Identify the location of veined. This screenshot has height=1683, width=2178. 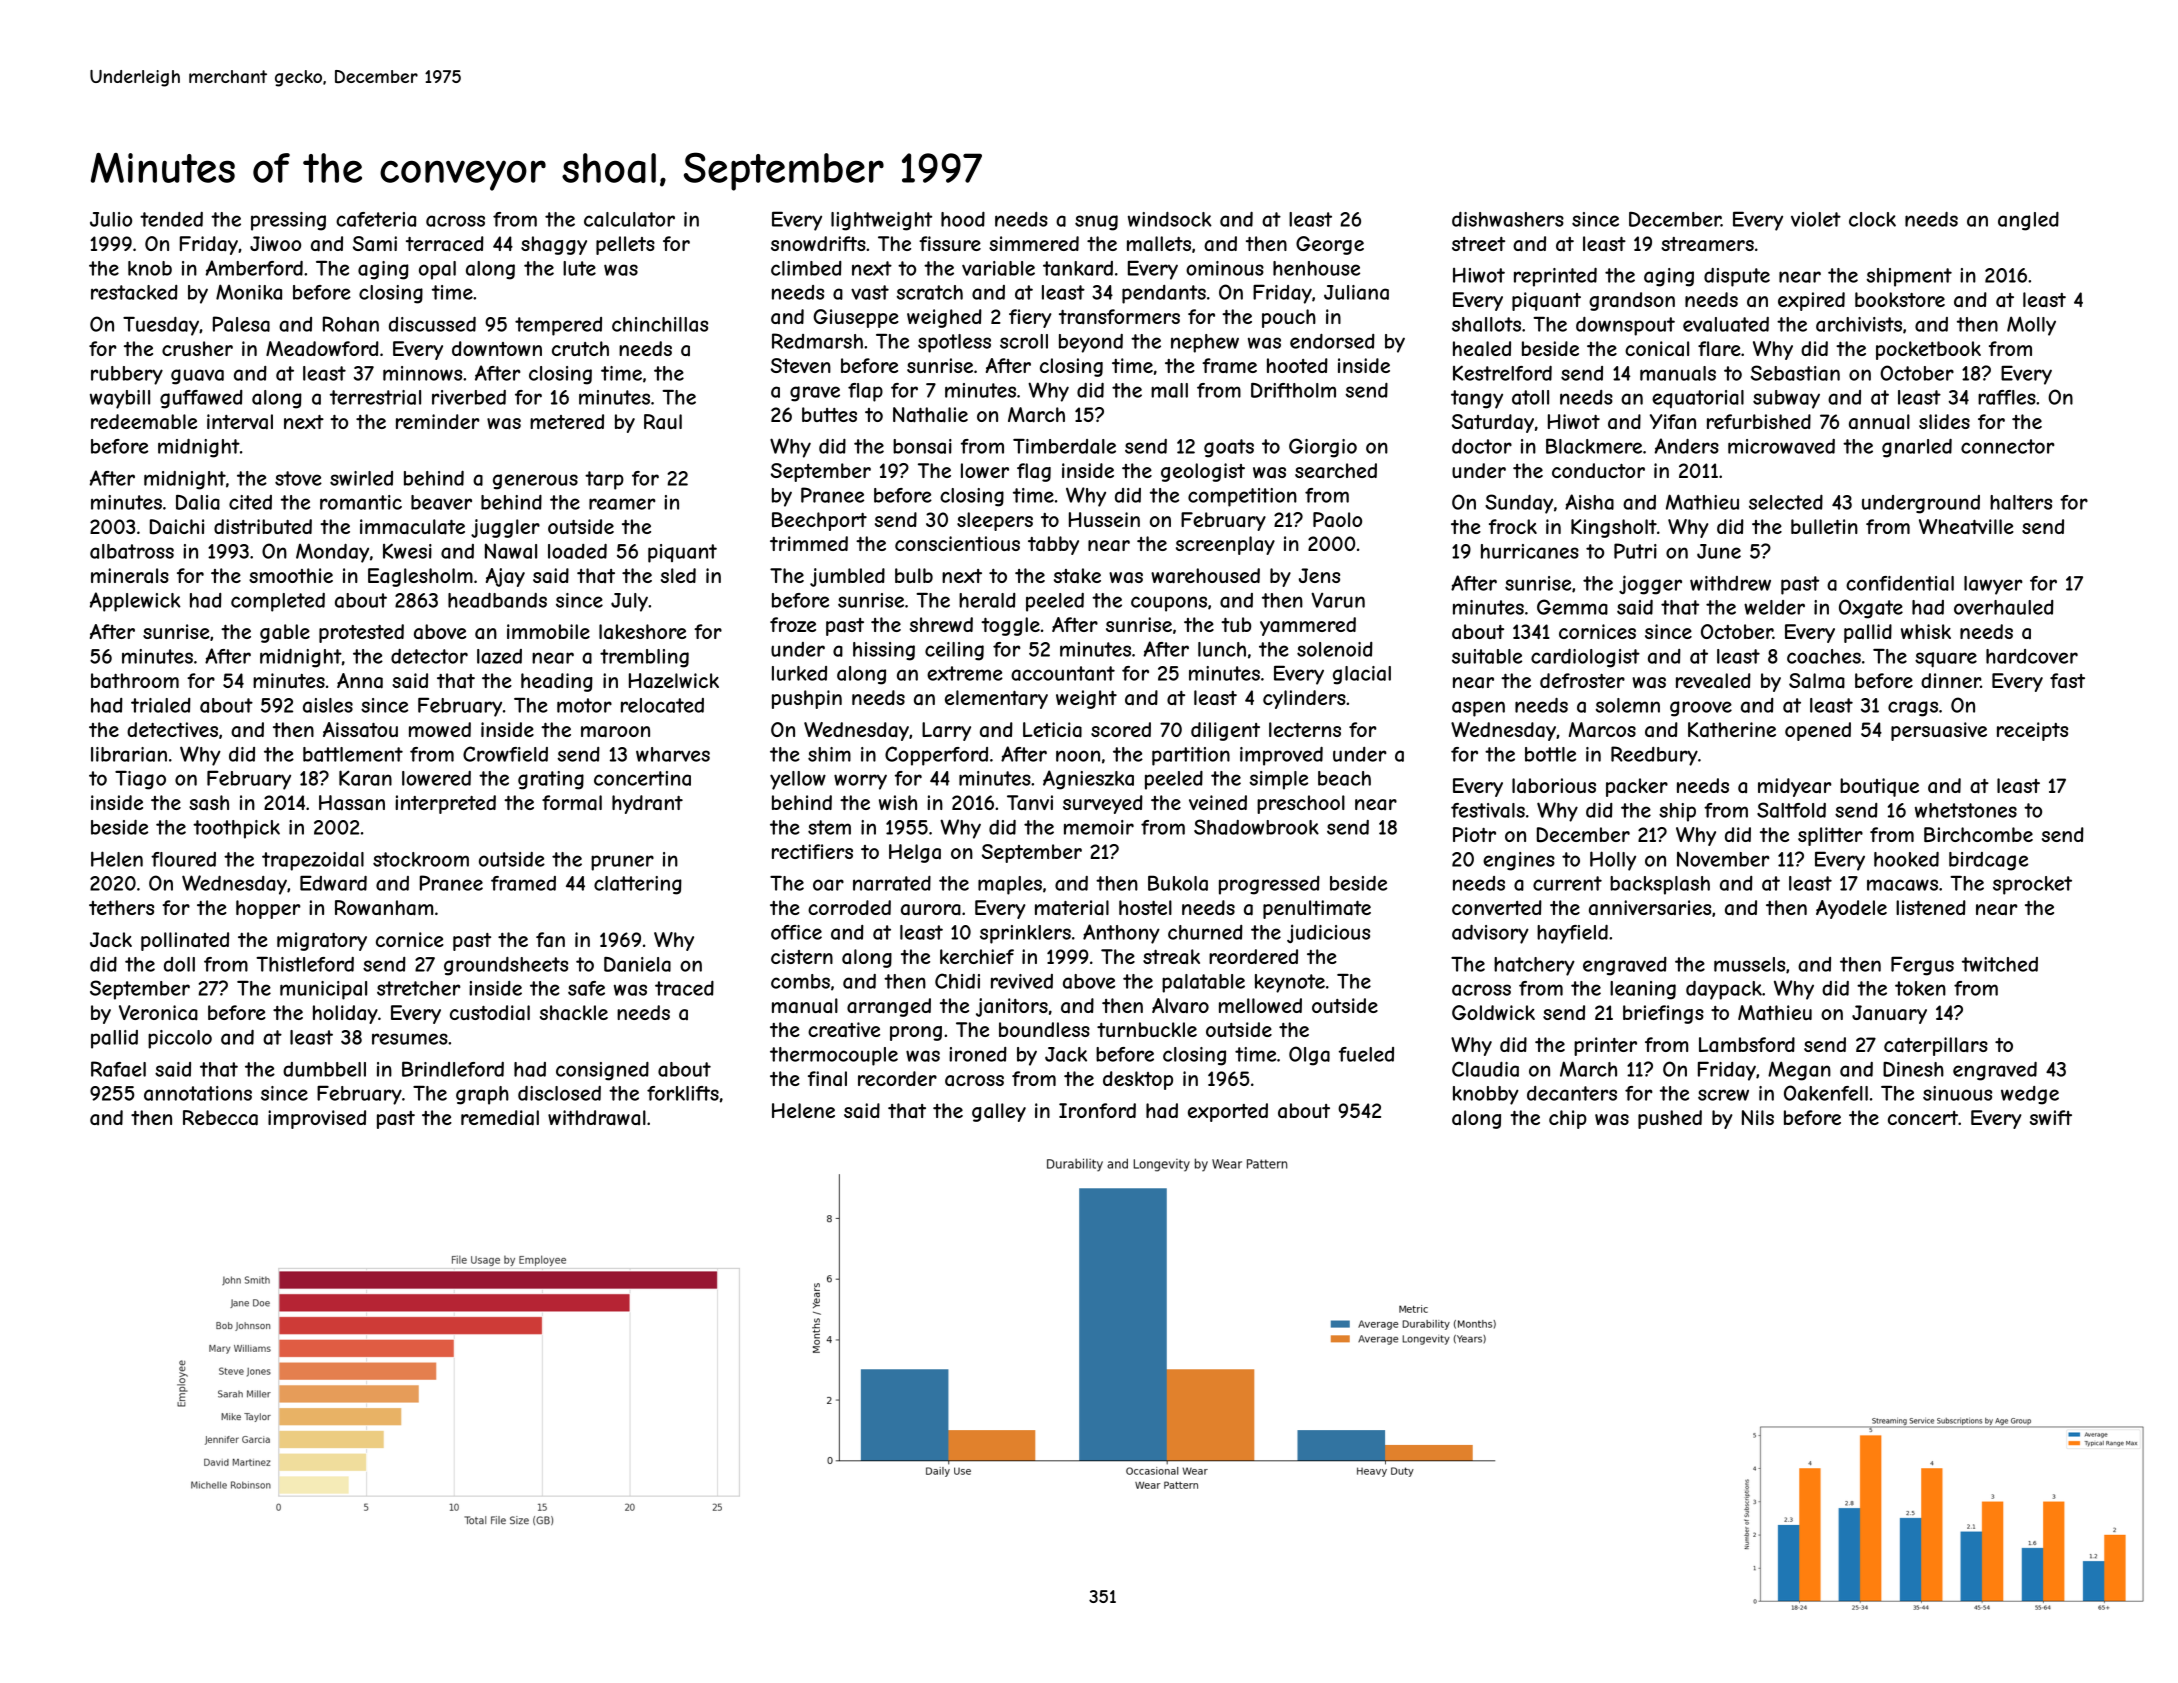
(1218, 802).
